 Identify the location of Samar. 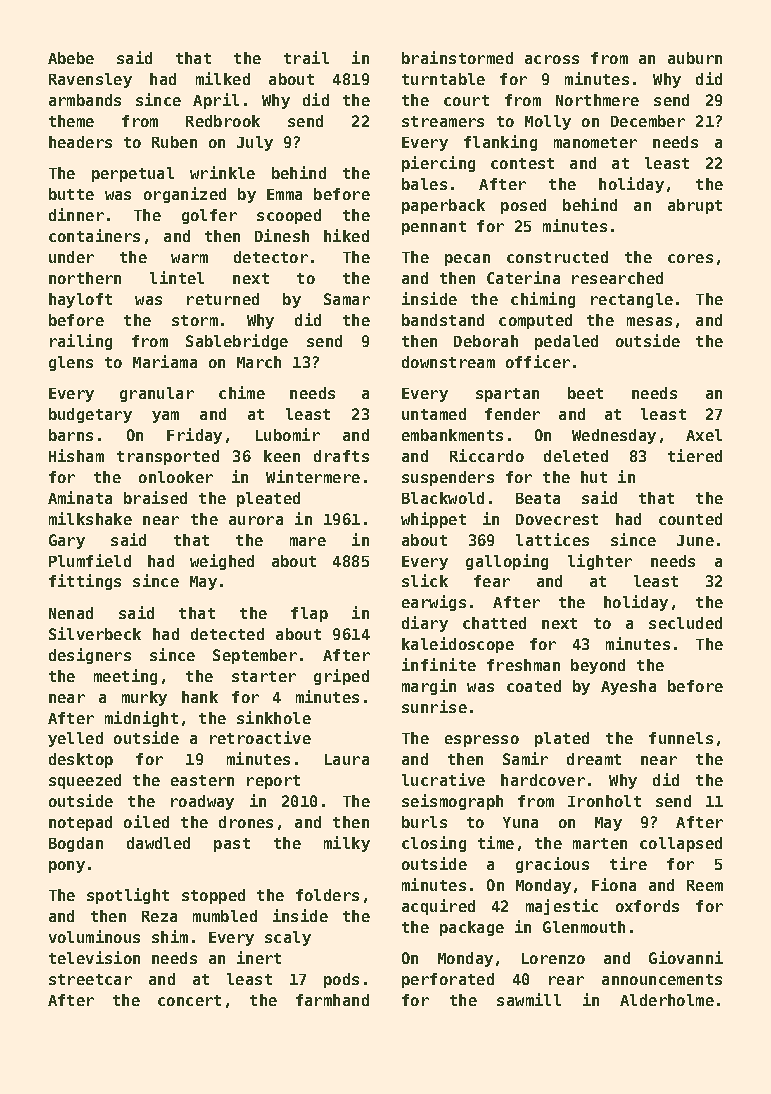
(347, 299).
